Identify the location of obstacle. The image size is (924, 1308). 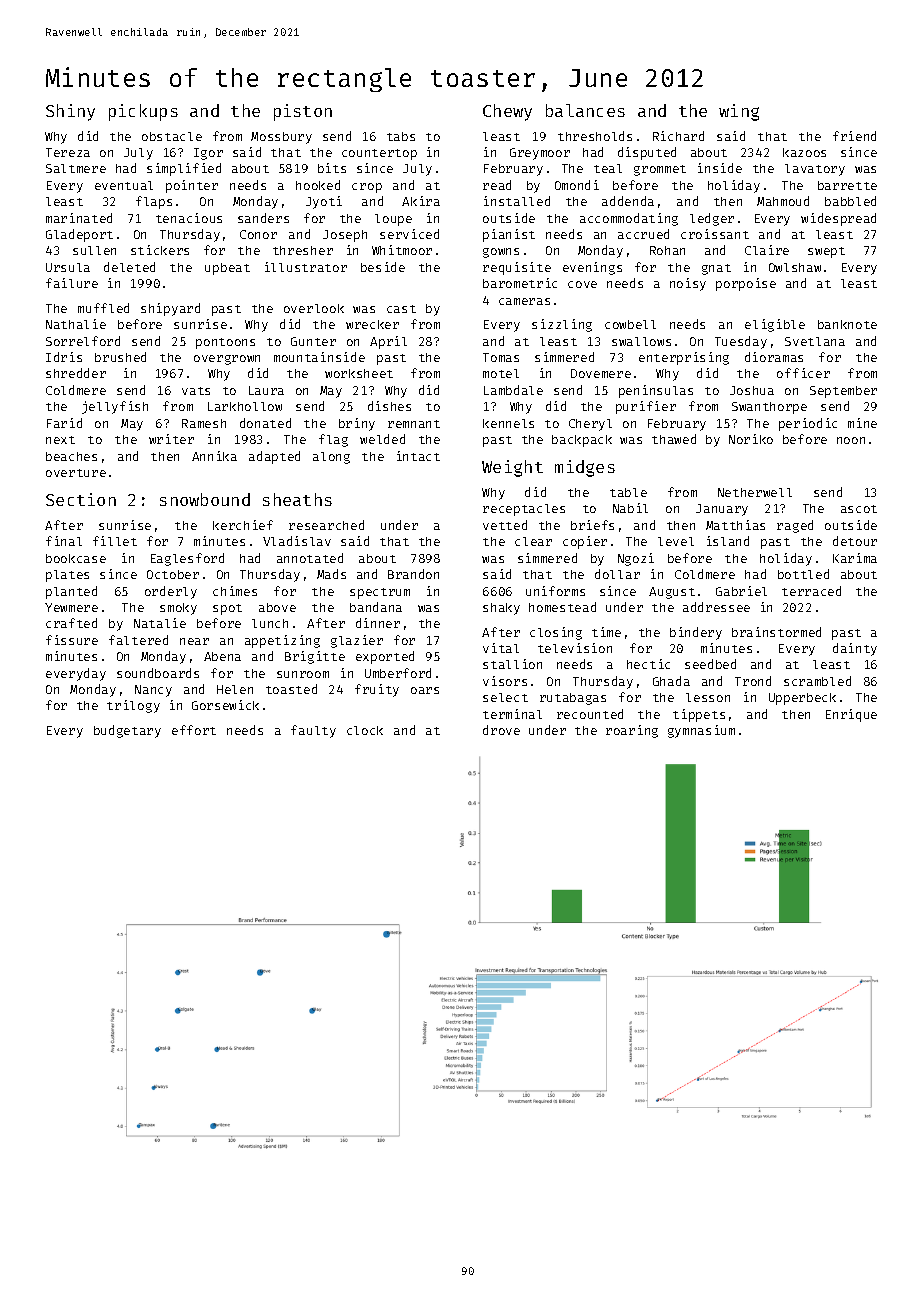
(172, 136).
